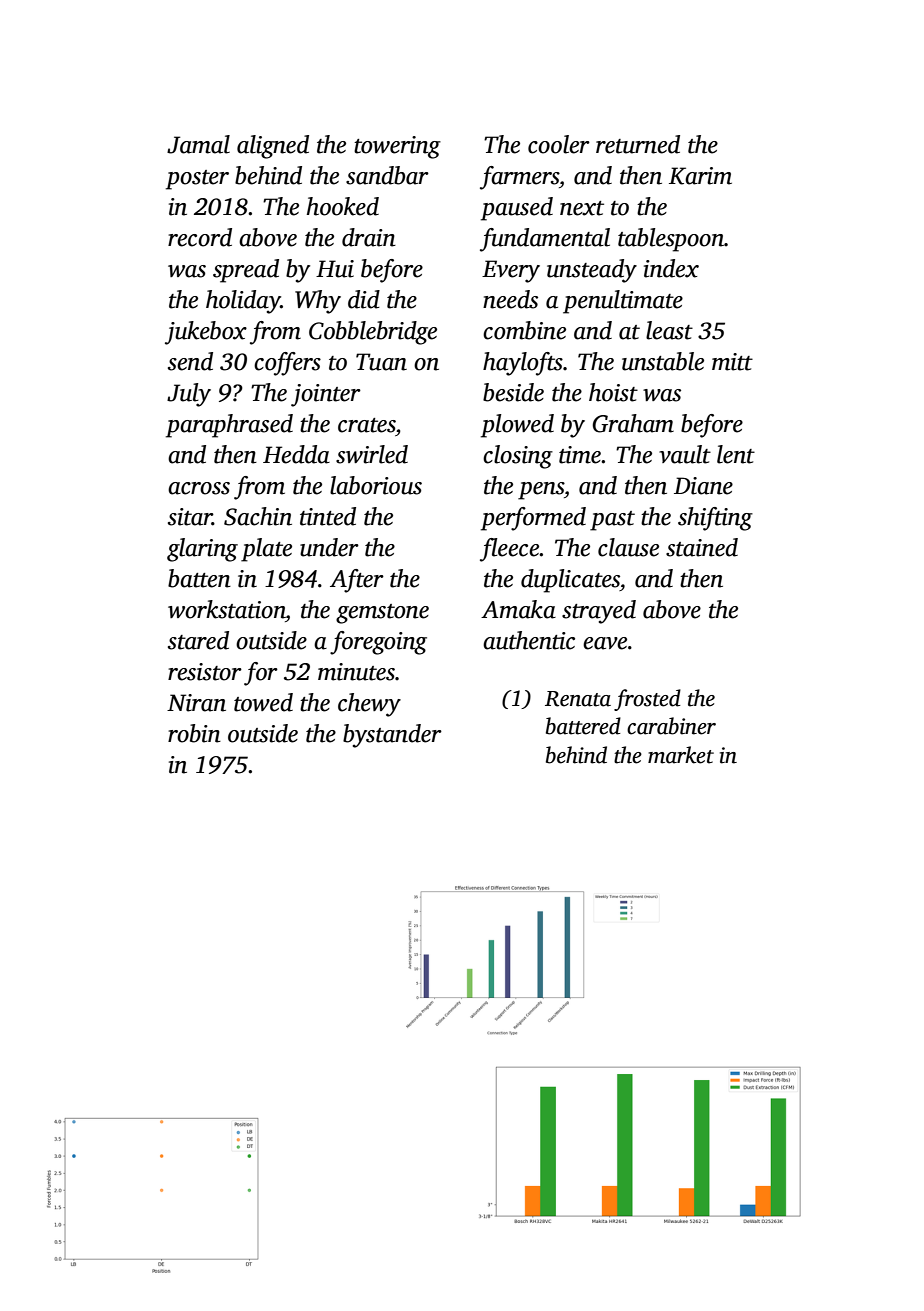 The width and height of the image is (924, 1311). Describe the element at coordinates (511, 271) in the image. I see `Every` at that location.
